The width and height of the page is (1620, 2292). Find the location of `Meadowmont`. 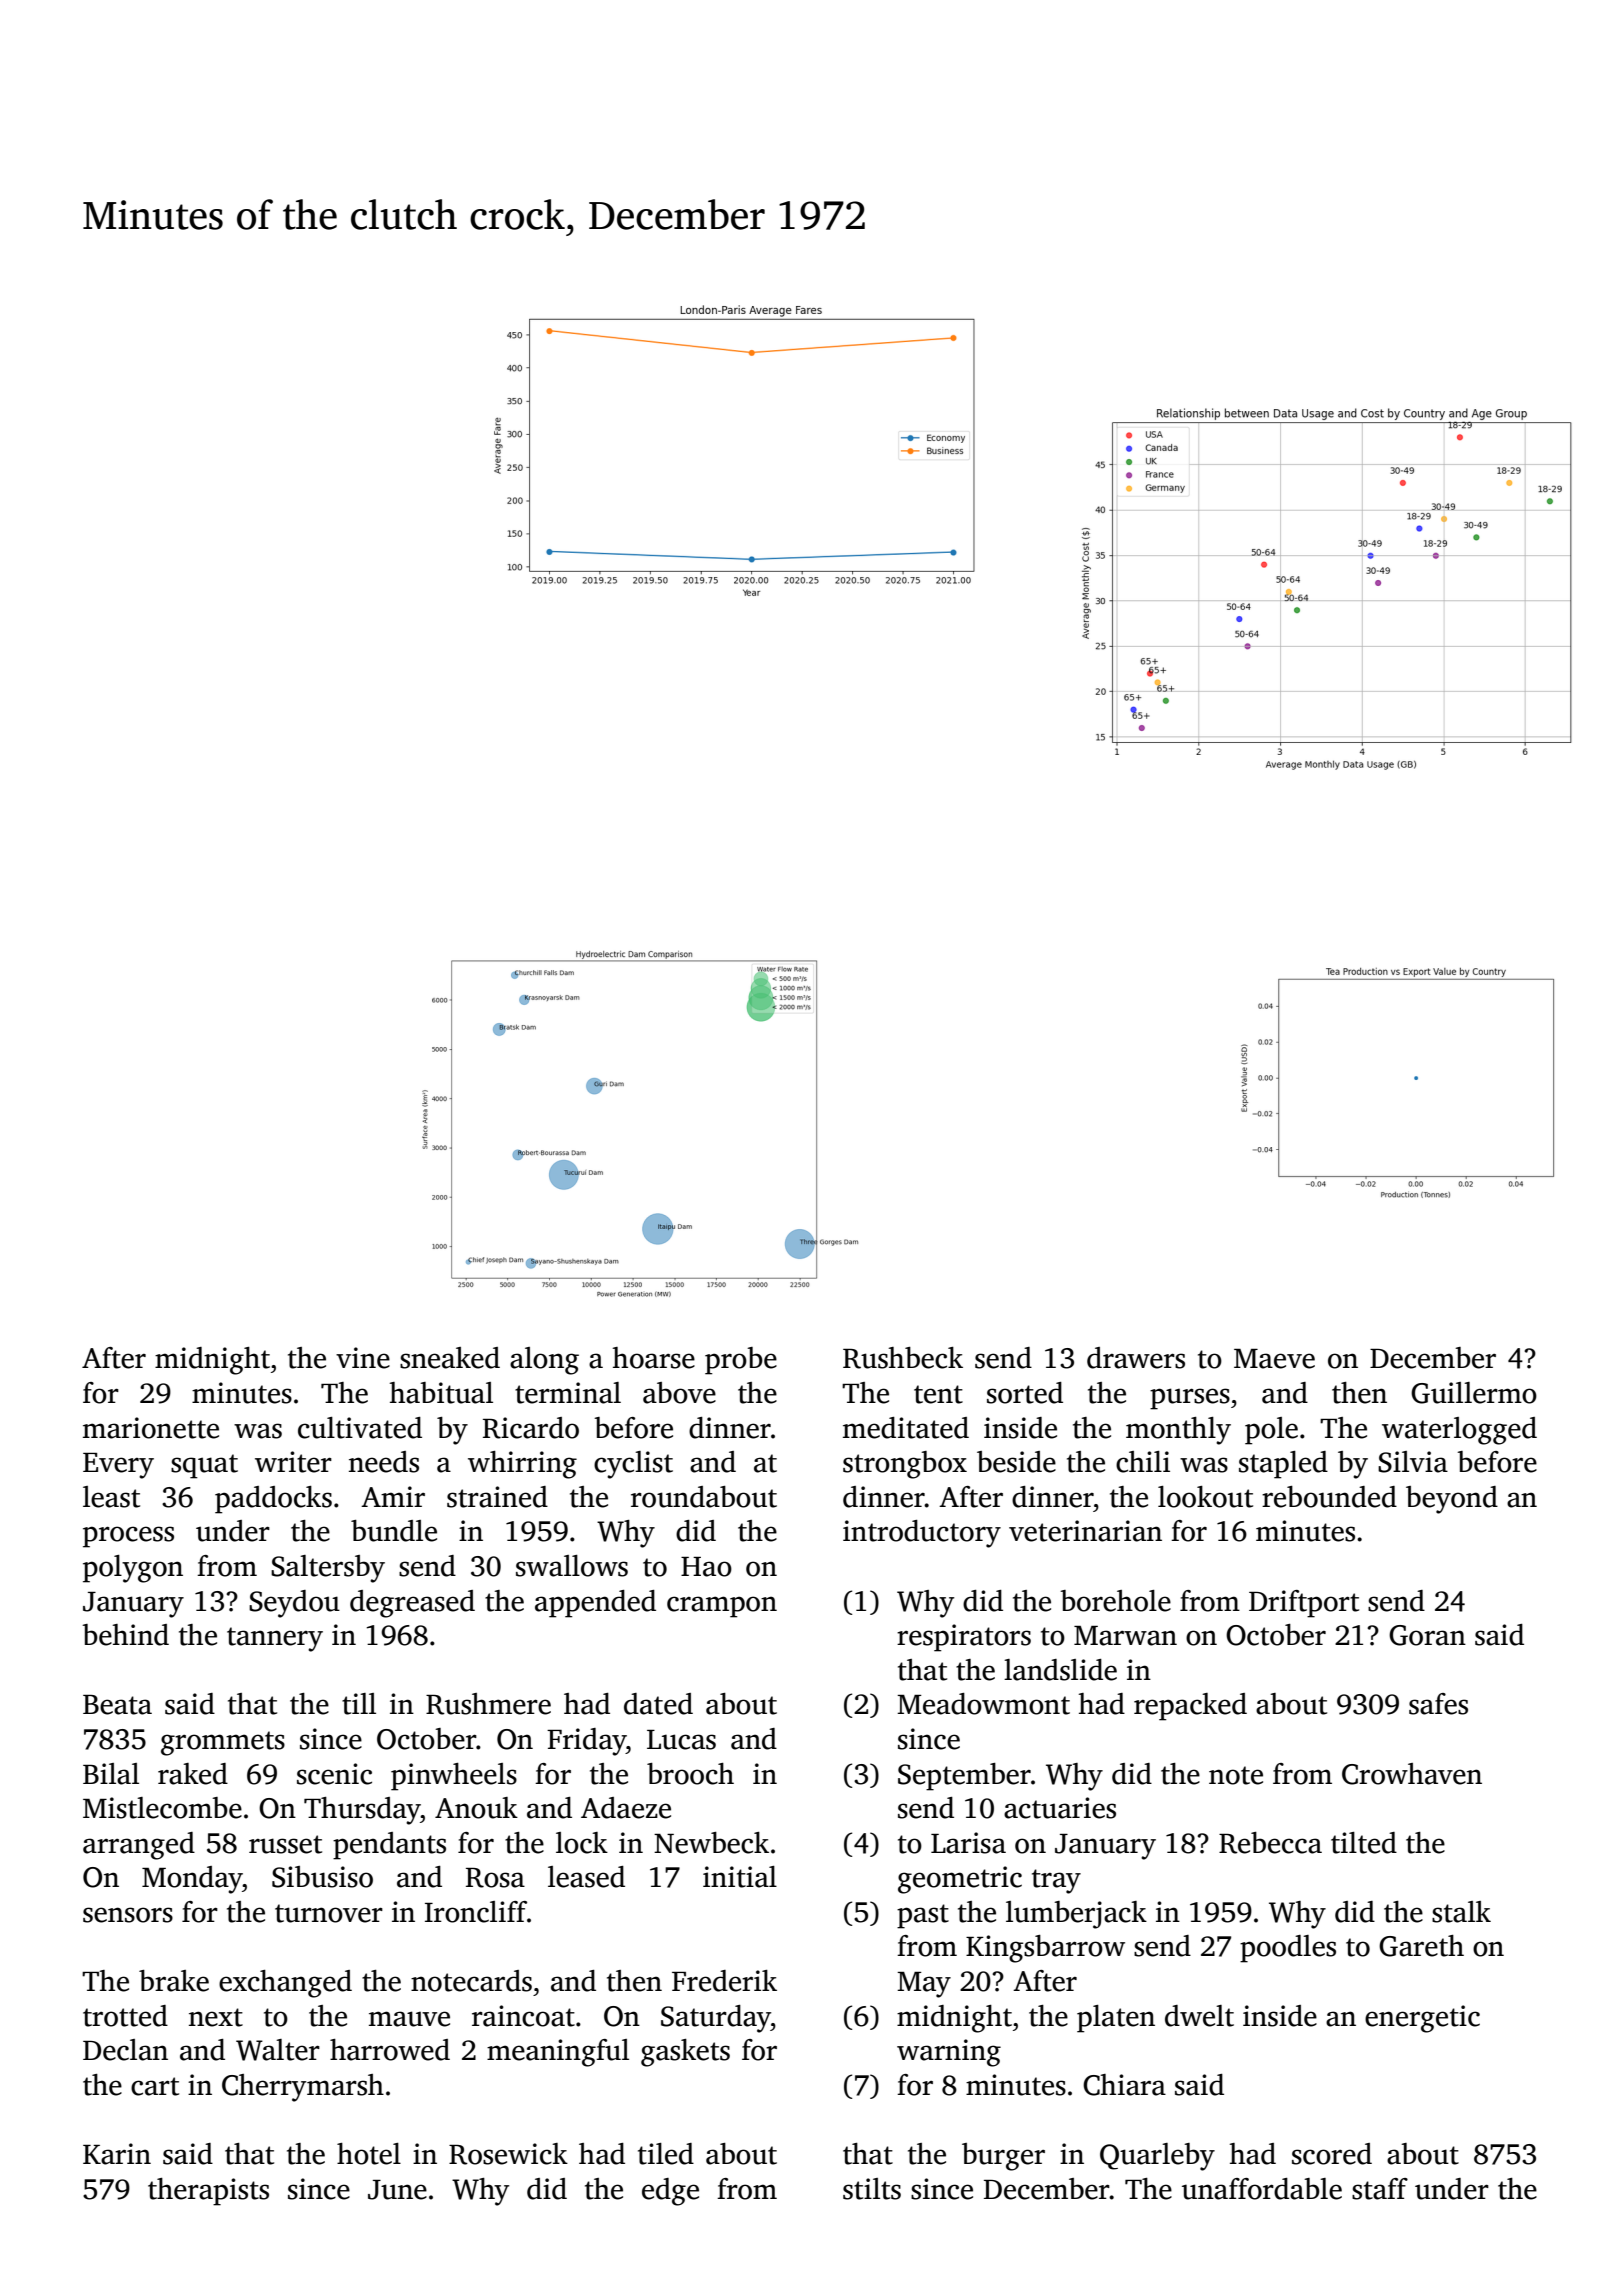

Meadowmont is located at coordinates (983, 1704).
